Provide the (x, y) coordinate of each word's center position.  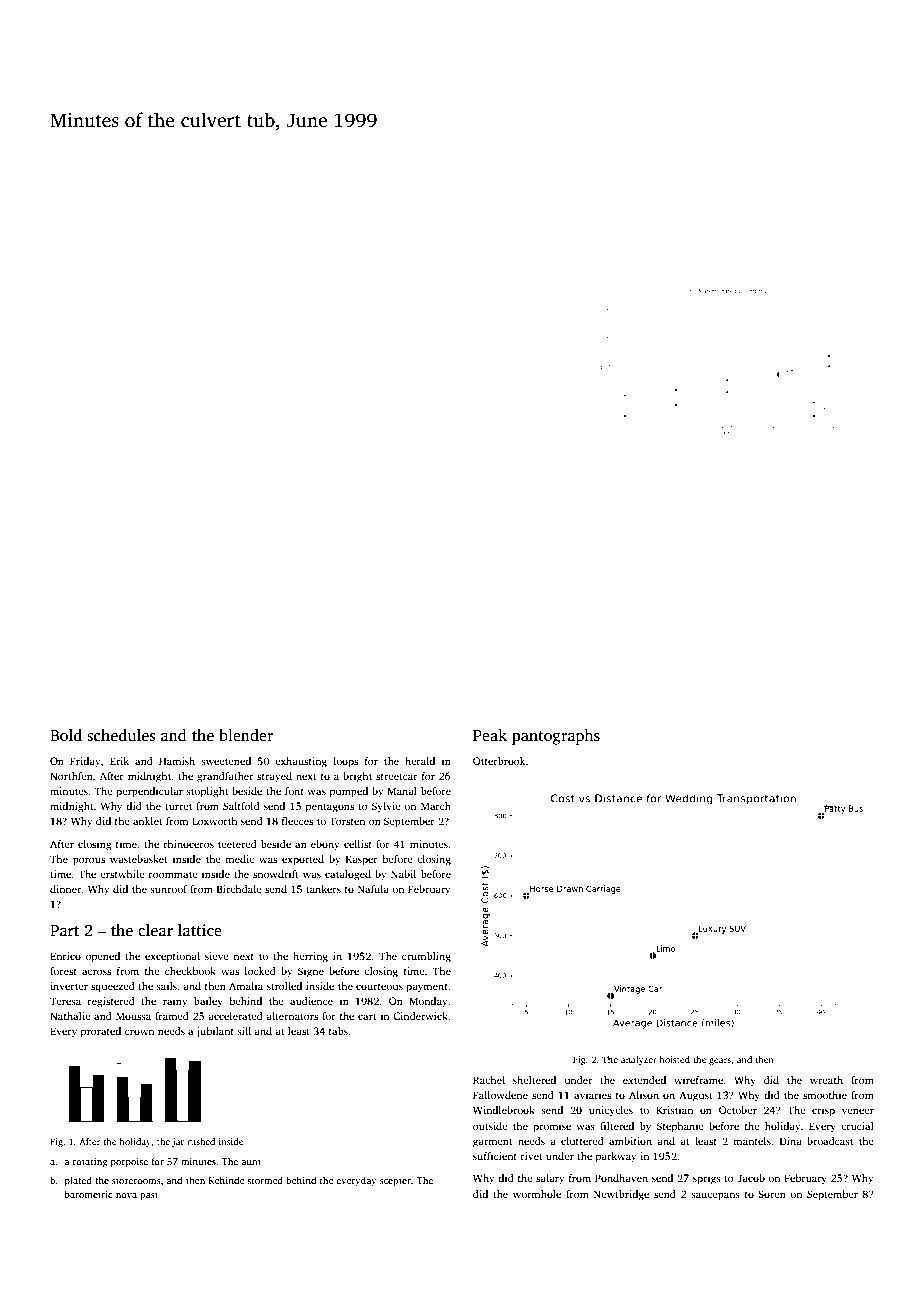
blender (246, 735)
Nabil (403, 874)
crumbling (426, 957)
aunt (251, 1162)
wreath (826, 1080)
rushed (201, 1141)
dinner (66, 889)
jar (178, 1142)
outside (490, 1126)
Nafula (373, 889)
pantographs (556, 737)
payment (427, 988)
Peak (490, 735)
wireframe (698, 1080)
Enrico (65, 956)
